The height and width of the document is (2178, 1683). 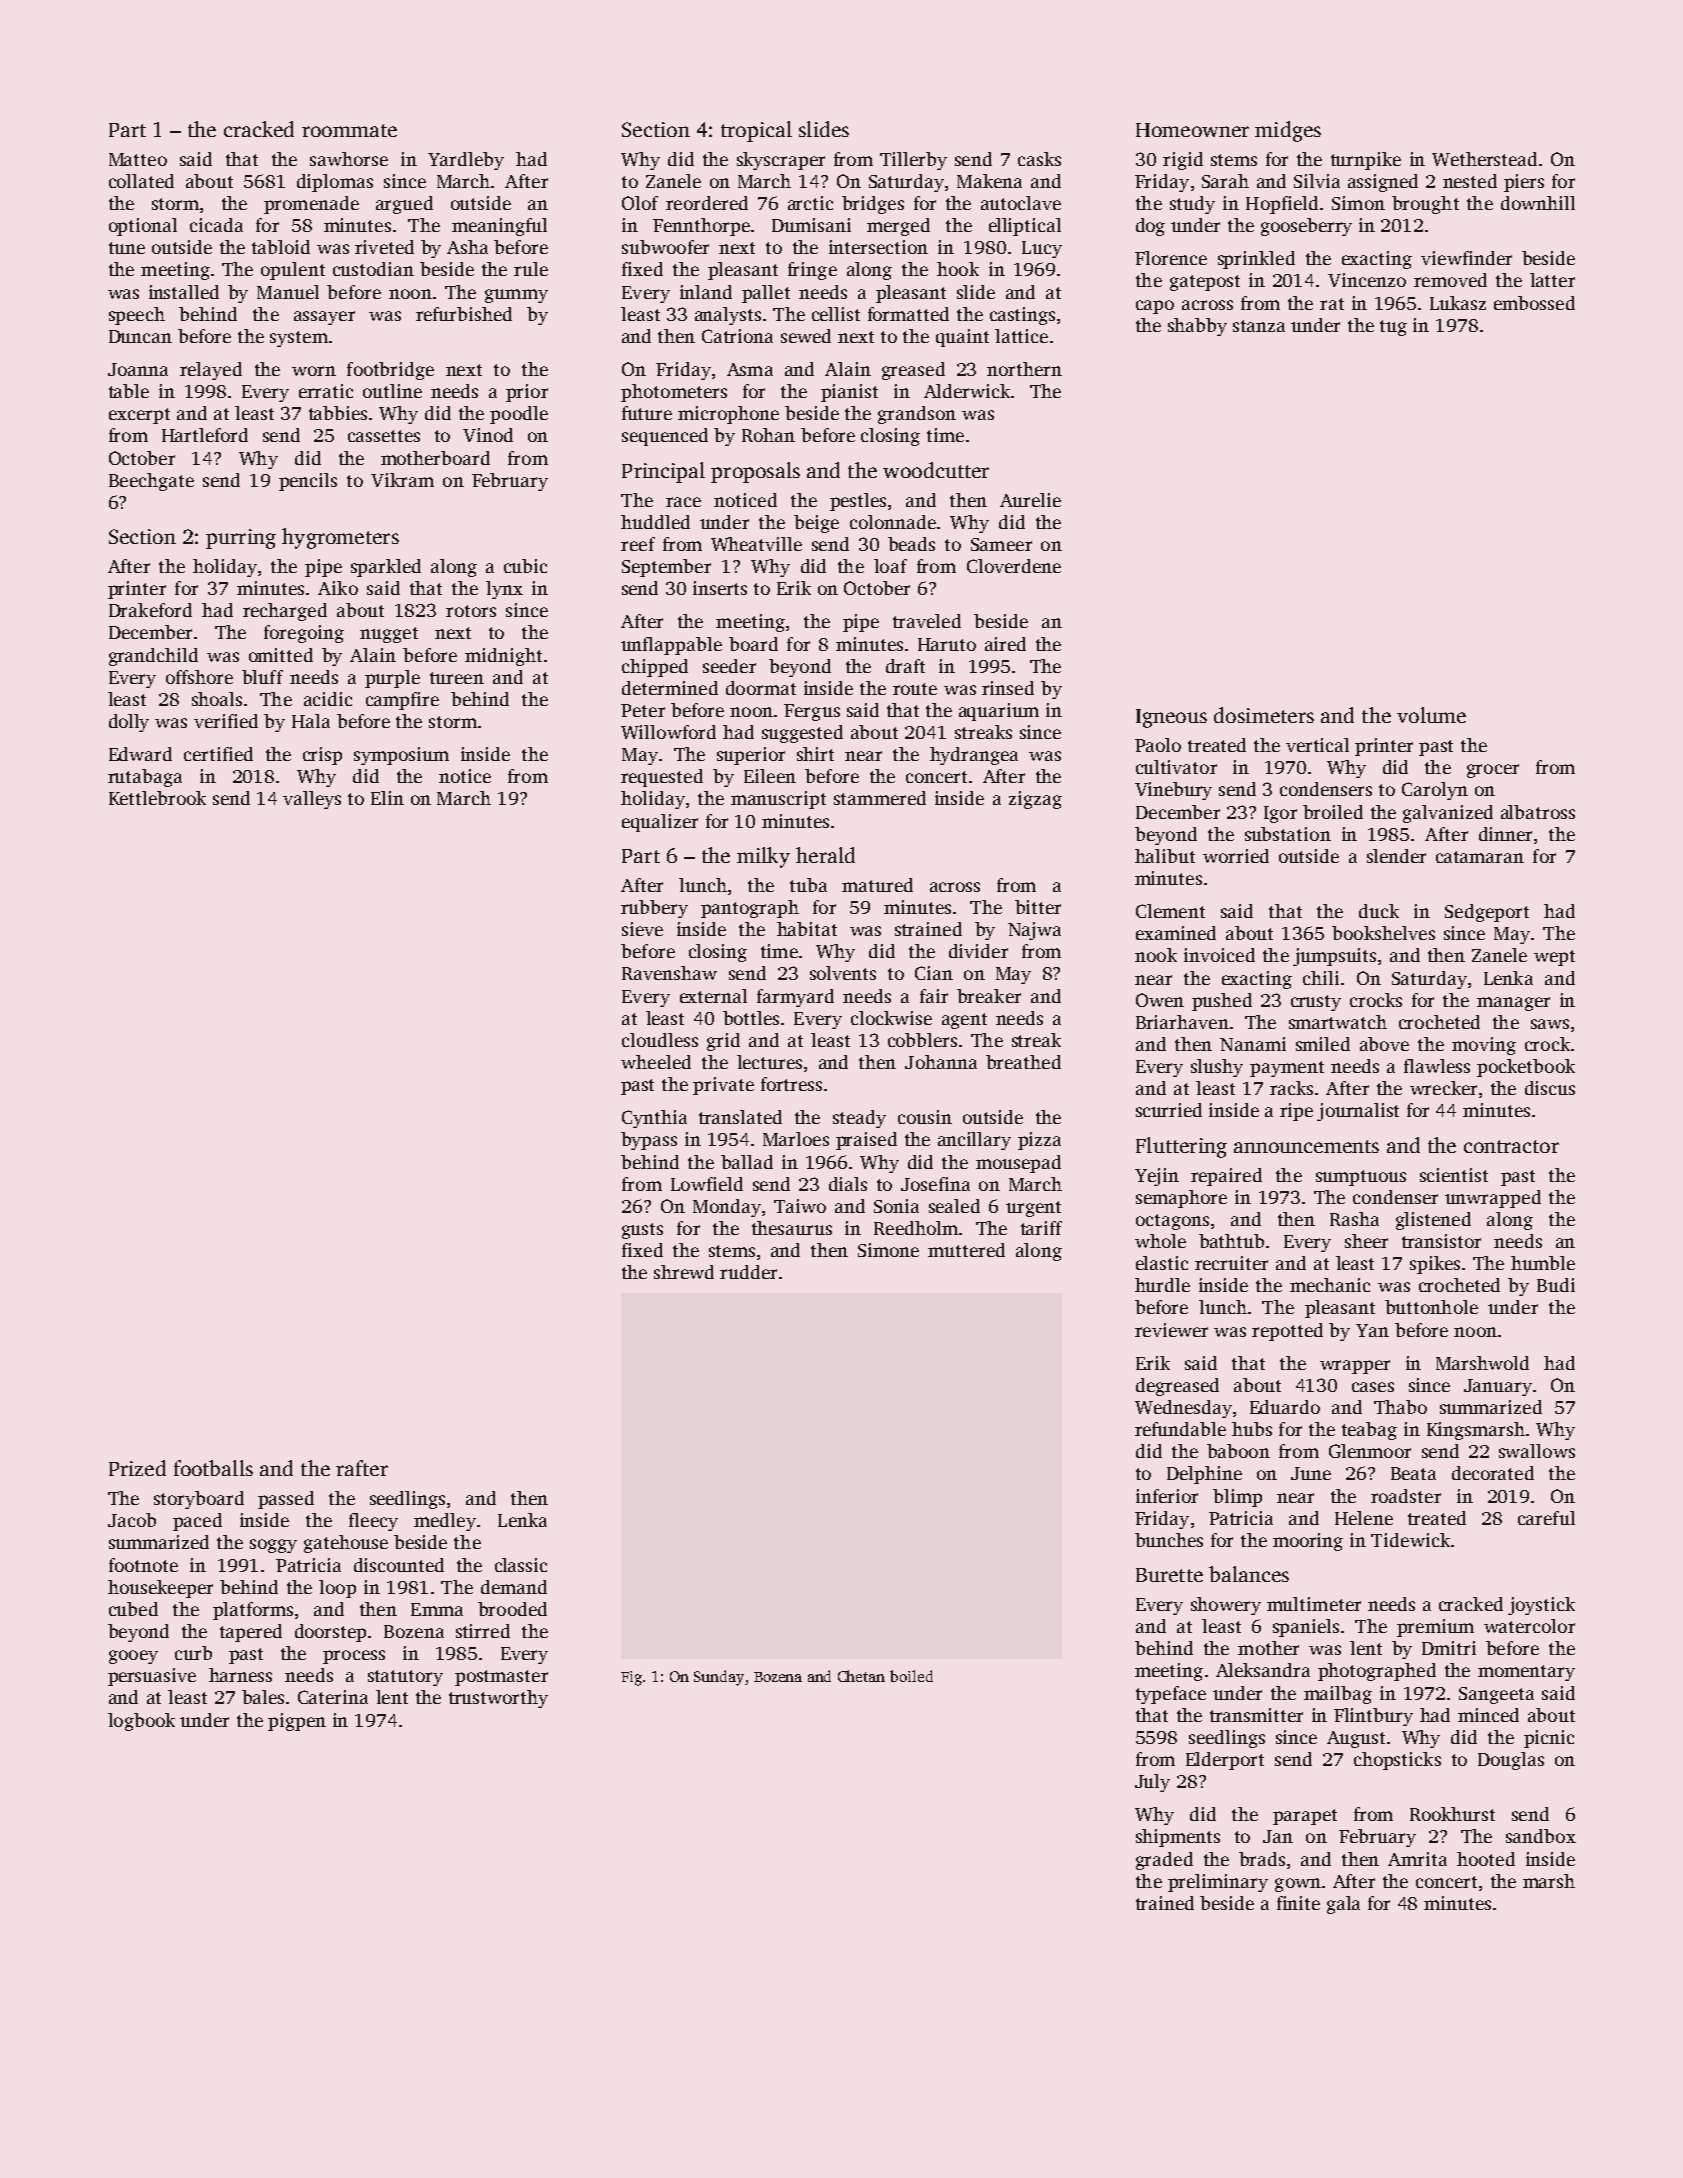 I want to click on footballs, so click(x=213, y=1468).
